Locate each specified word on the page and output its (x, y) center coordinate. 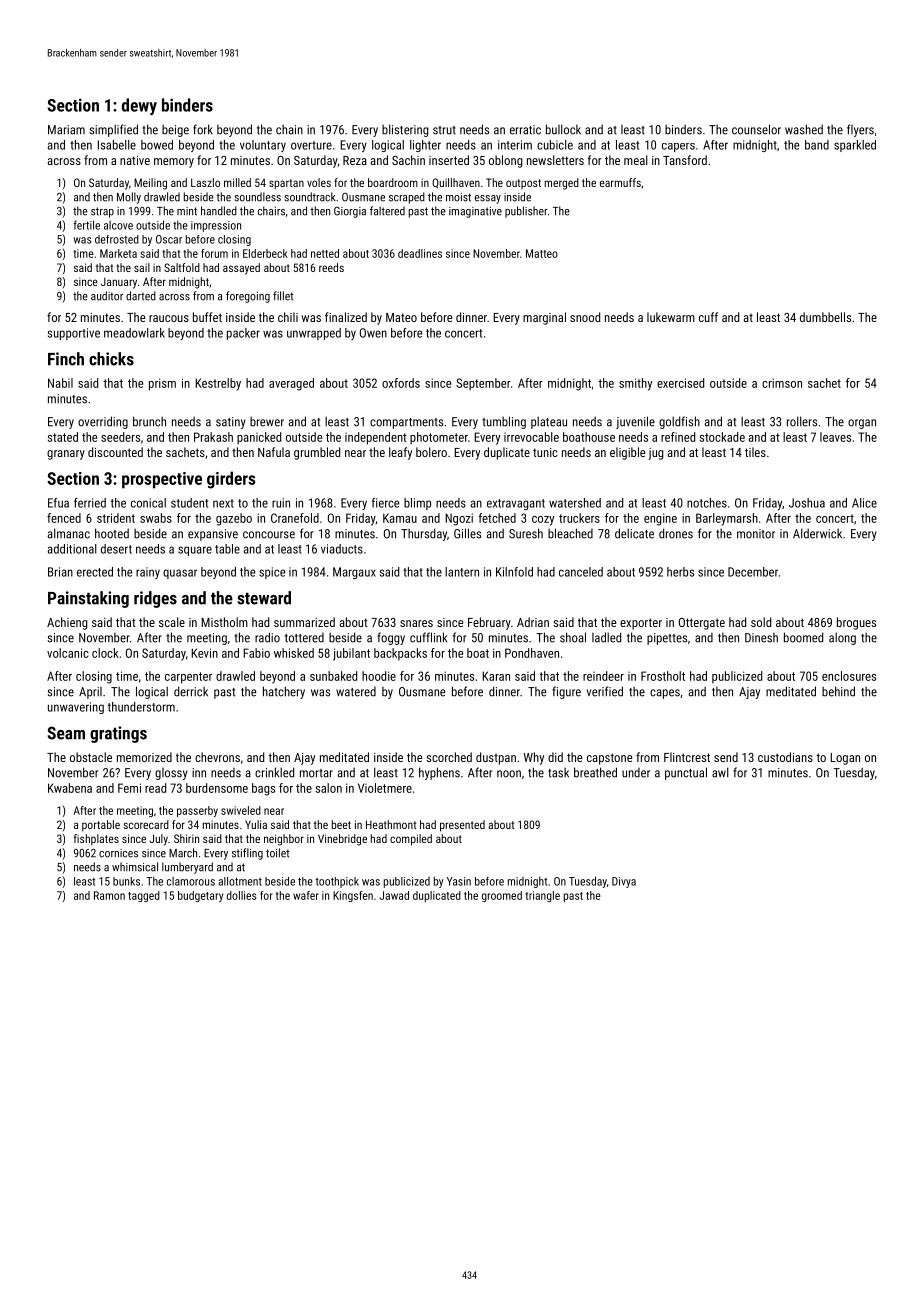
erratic (525, 130)
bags (263, 789)
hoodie (379, 676)
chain (289, 130)
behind (838, 691)
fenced (64, 518)
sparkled (855, 146)
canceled (581, 572)
